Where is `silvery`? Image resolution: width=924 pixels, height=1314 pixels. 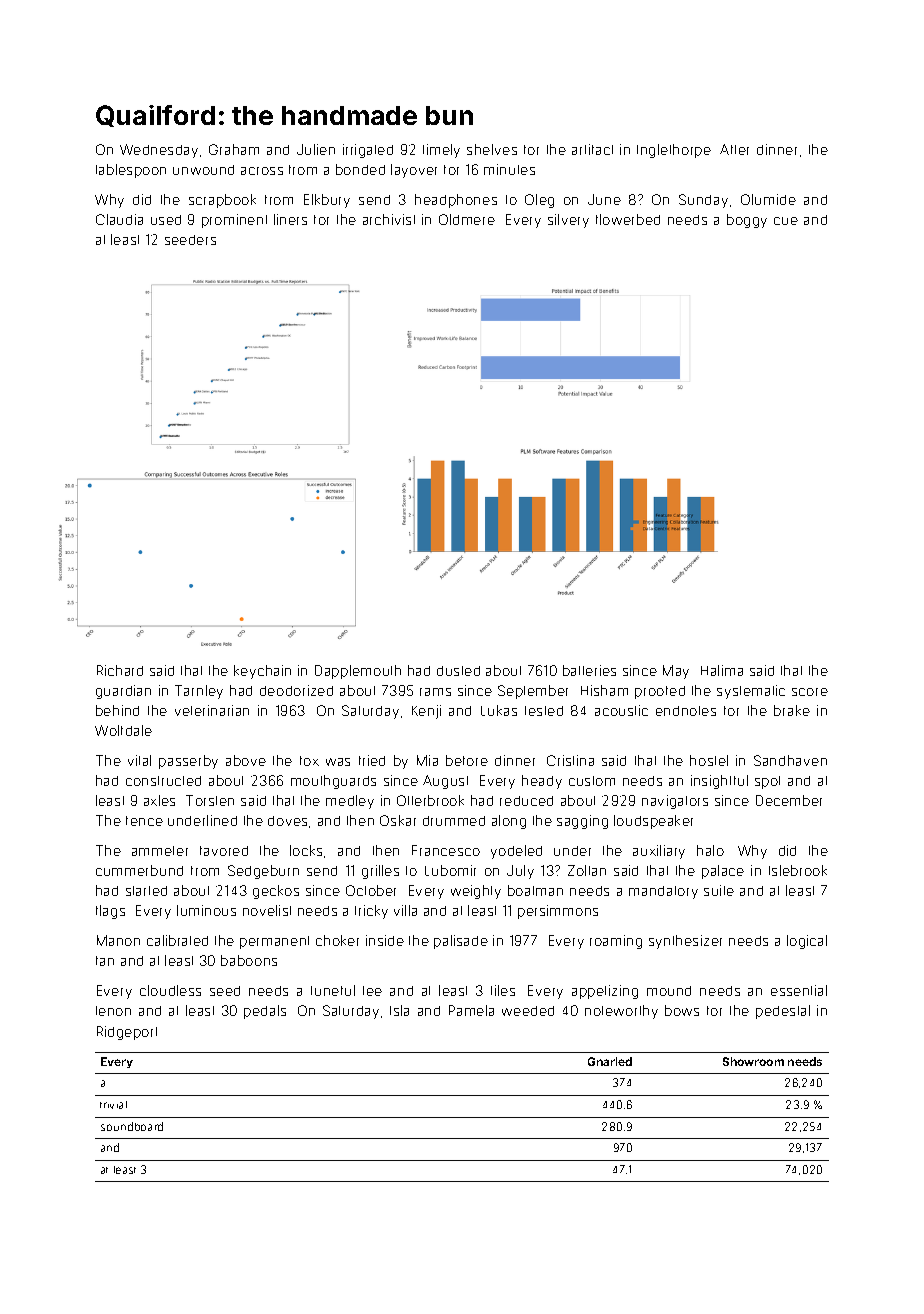 silvery is located at coordinates (568, 221).
